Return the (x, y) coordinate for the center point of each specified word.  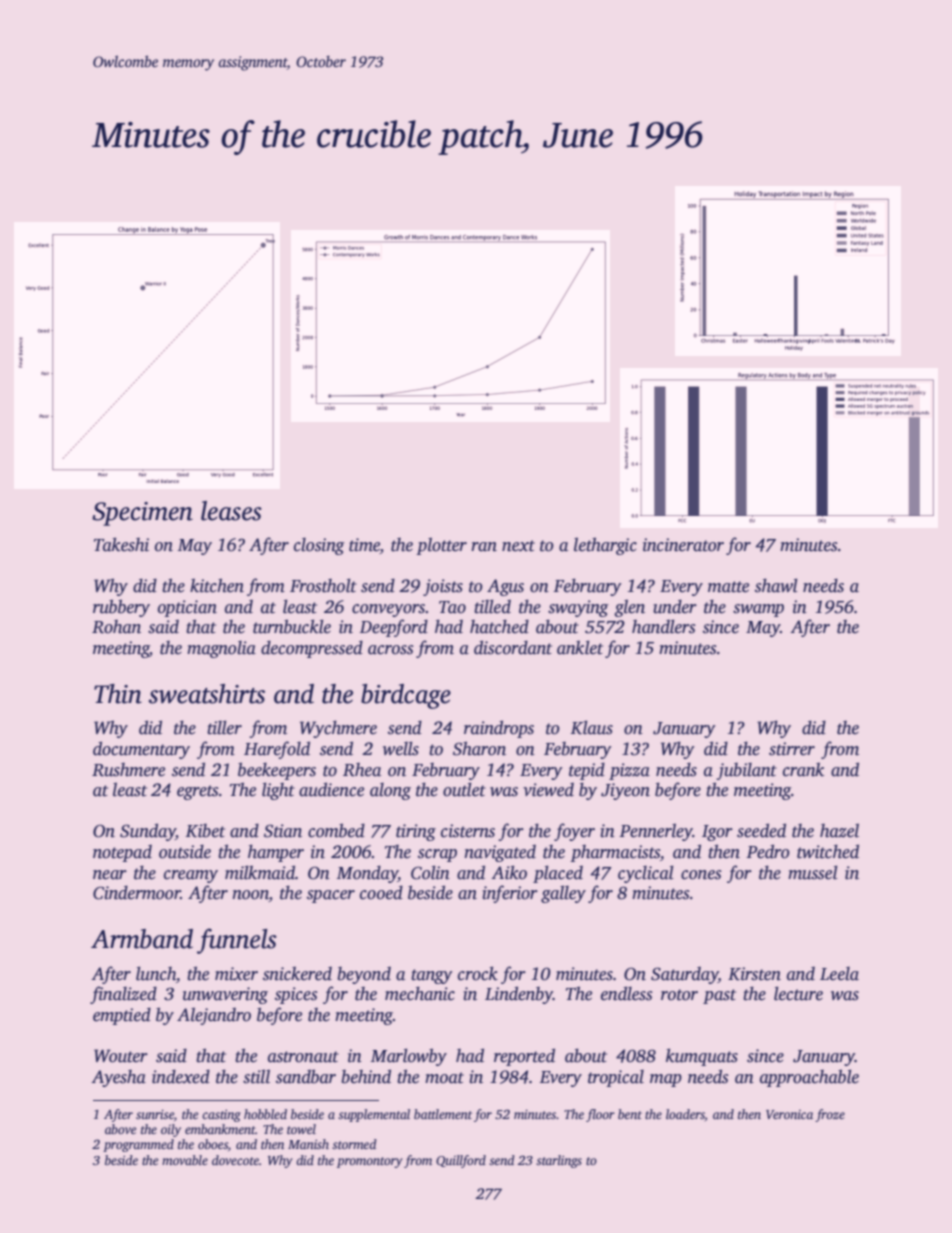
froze (830, 1115)
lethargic (605, 546)
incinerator (683, 545)
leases (231, 511)
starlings (559, 1161)
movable (185, 1160)
